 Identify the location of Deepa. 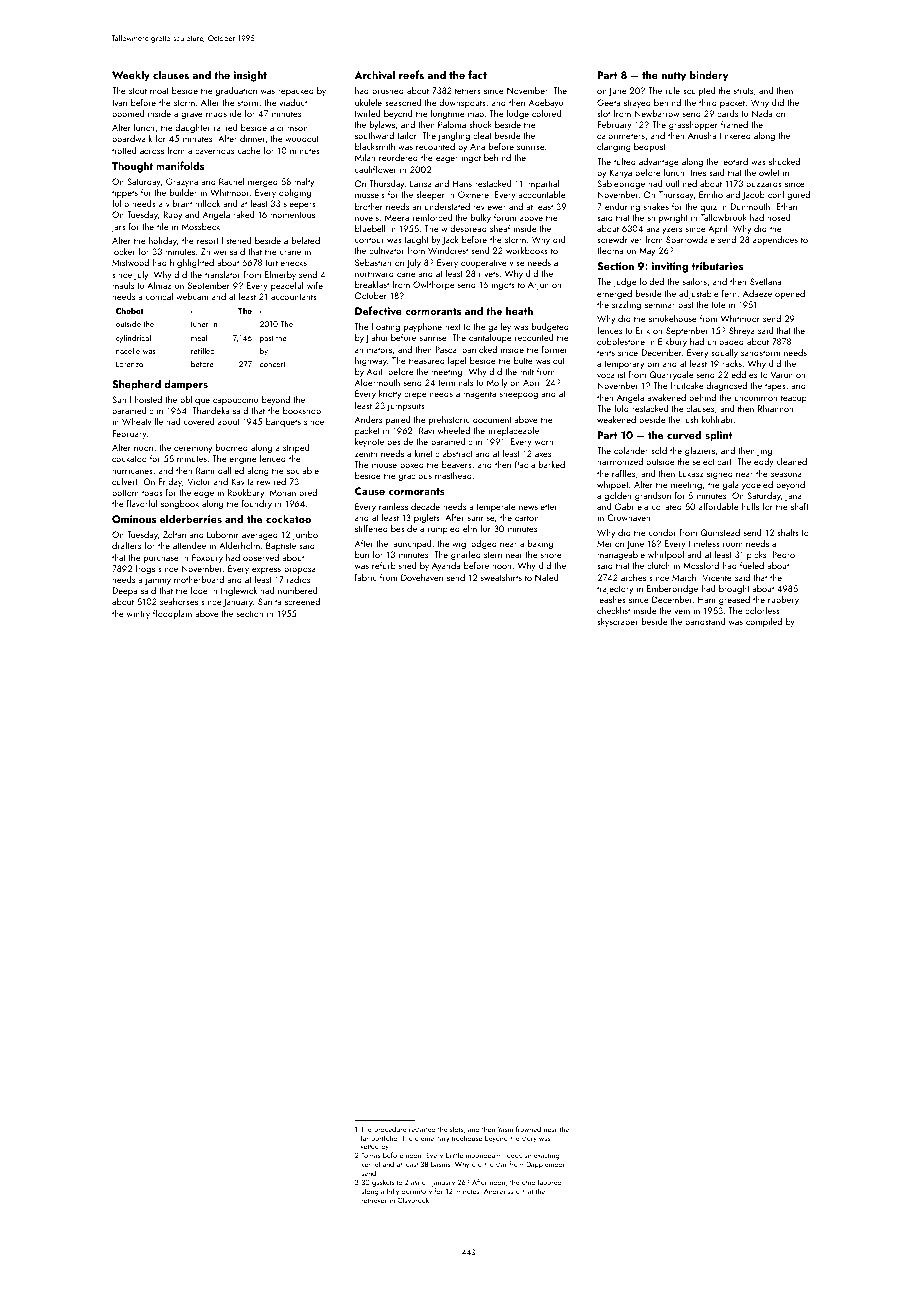
(124, 591).
